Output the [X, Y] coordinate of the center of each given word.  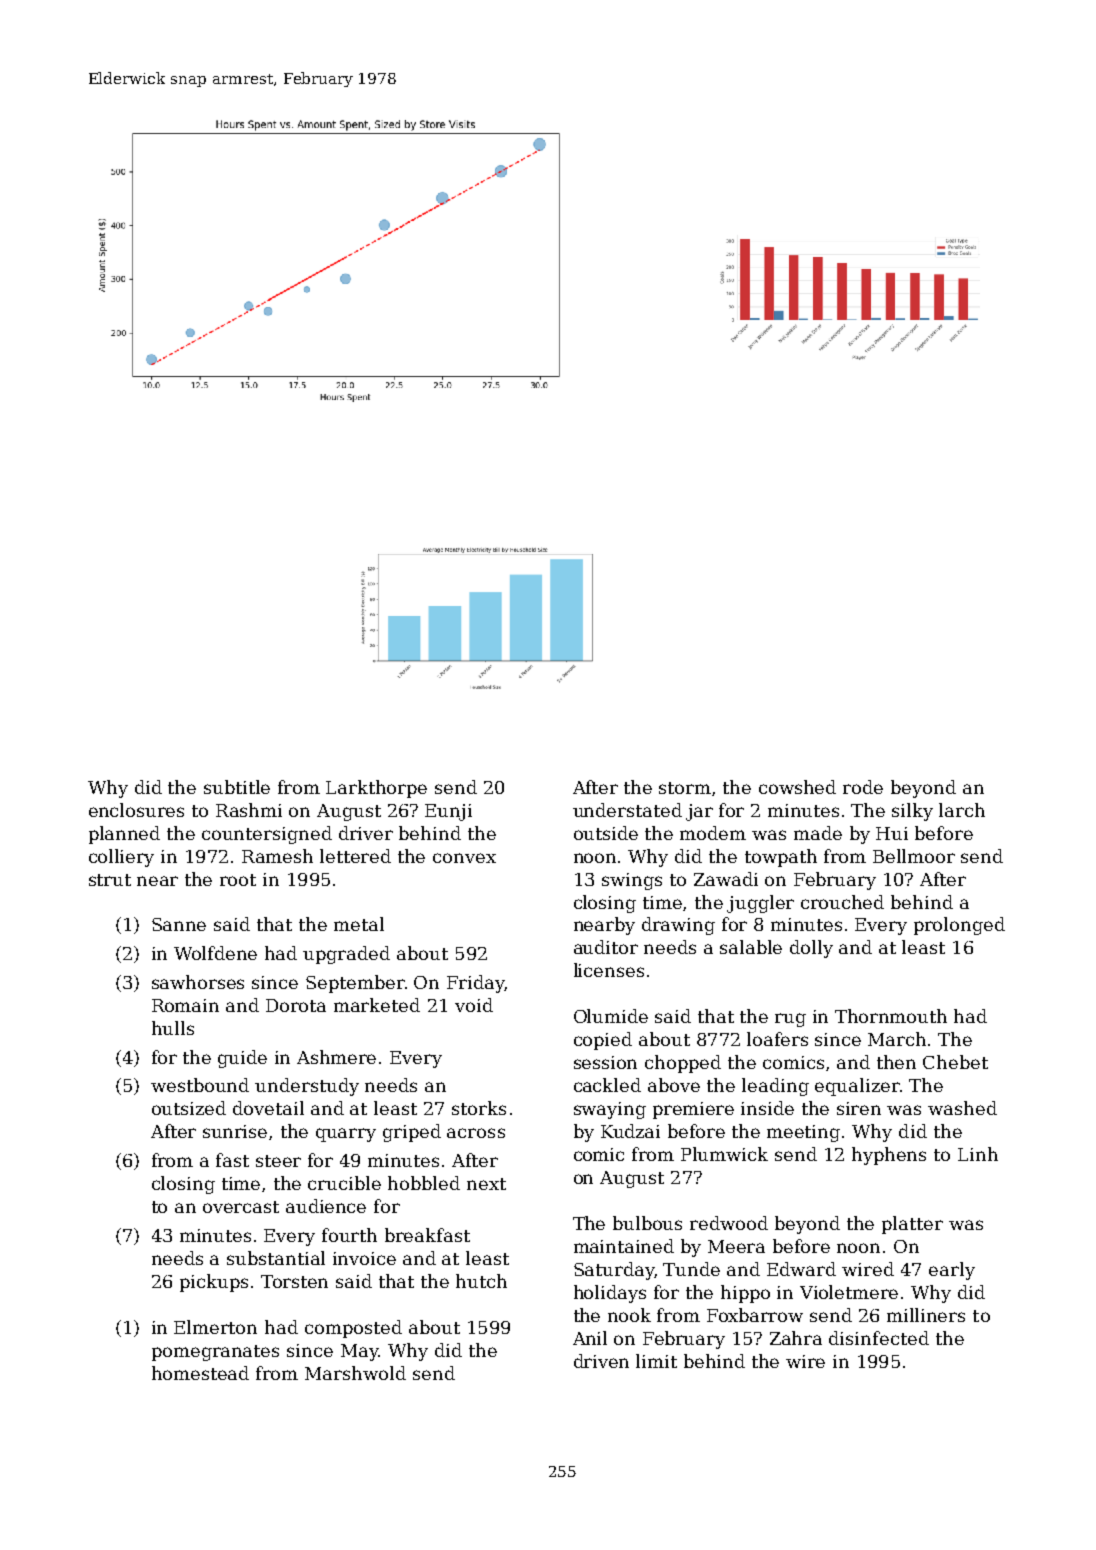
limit [656, 1361]
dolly [811, 949]
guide [242, 1059]
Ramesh [277, 856]
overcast [241, 1207]
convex [464, 858]
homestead [200, 1373]
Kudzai [630, 1131]
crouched [842, 902]
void [474, 1005]
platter [912, 1225]
